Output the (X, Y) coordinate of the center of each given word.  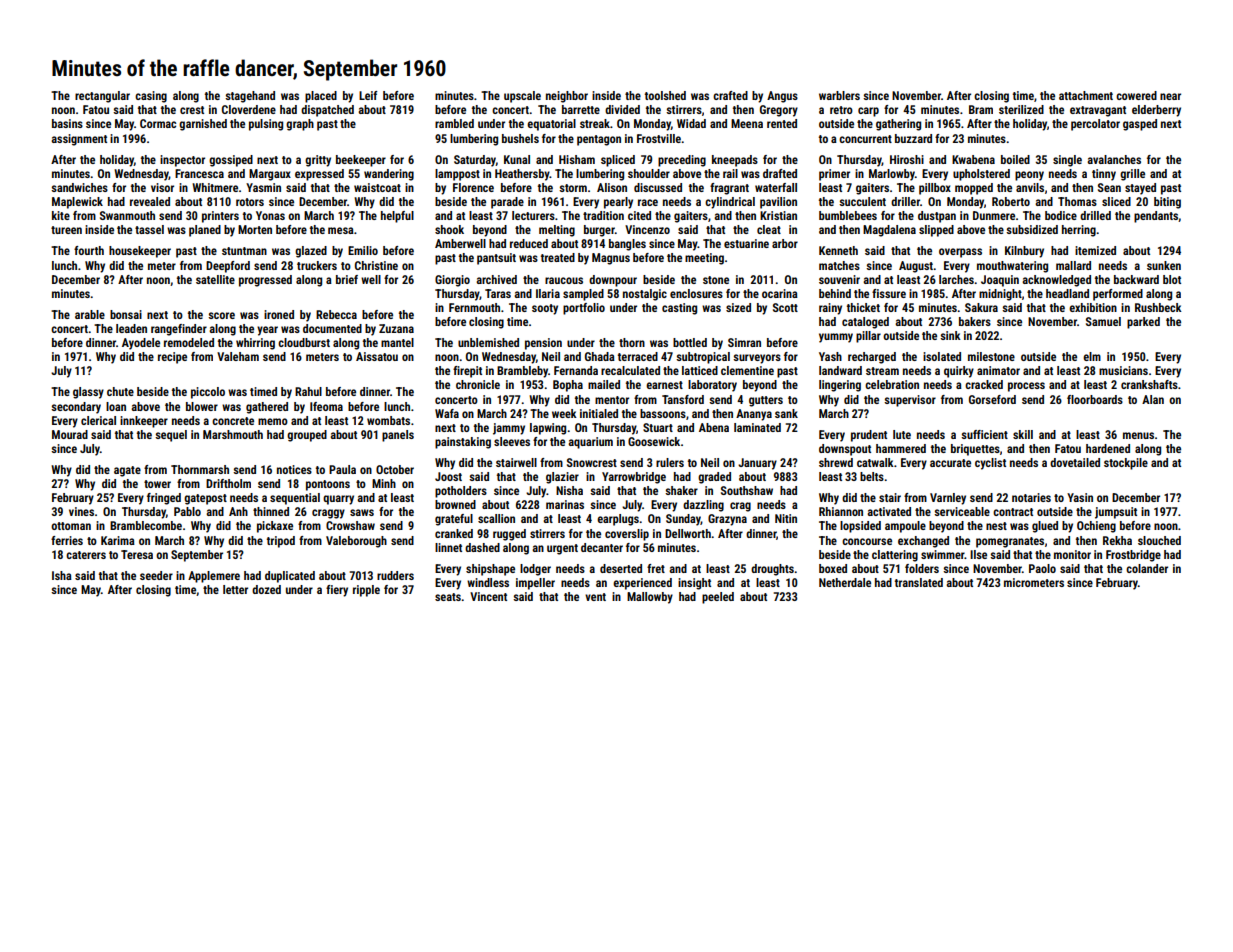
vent (595, 597)
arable (90, 314)
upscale (522, 97)
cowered (1136, 95)
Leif (368, 95)
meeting (704, 259)
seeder (156, 575)
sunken (1164, 265)
